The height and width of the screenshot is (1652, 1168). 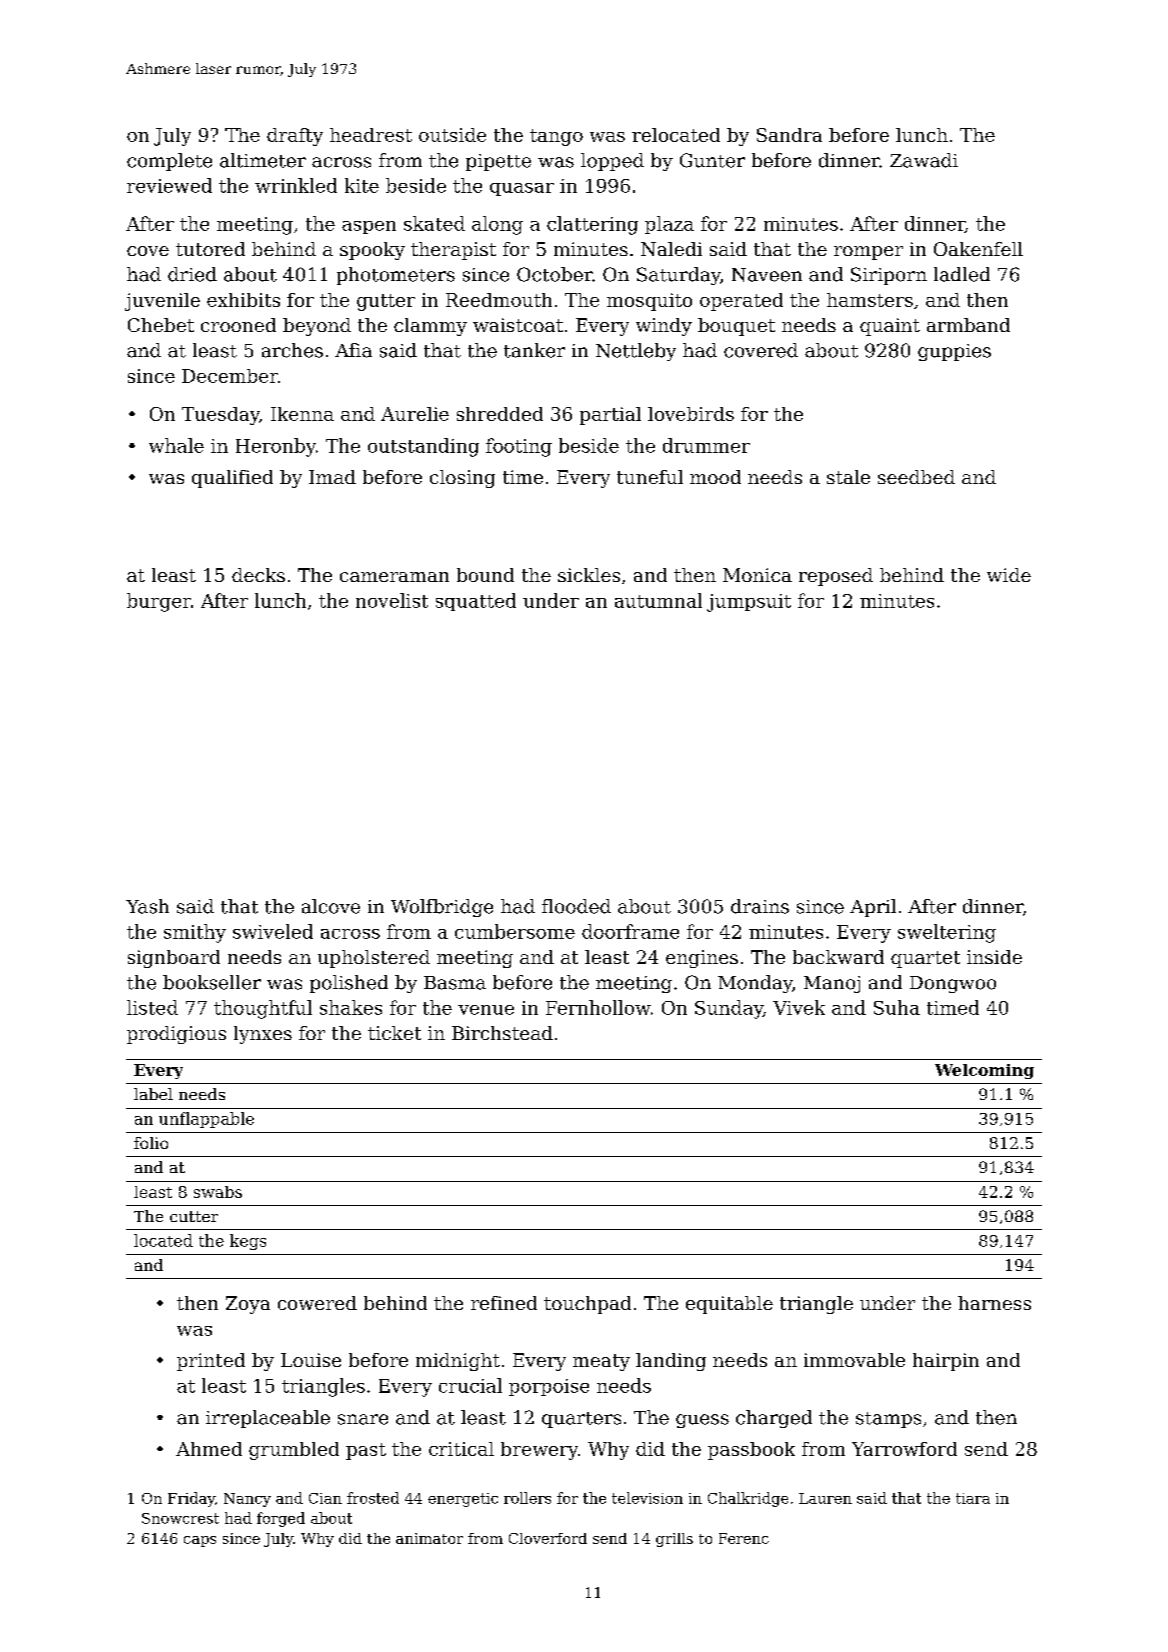 What do you see at coordinates (351, 1007) in the screenshot?
I see `shakes` at bounding box center [351, 1007].
